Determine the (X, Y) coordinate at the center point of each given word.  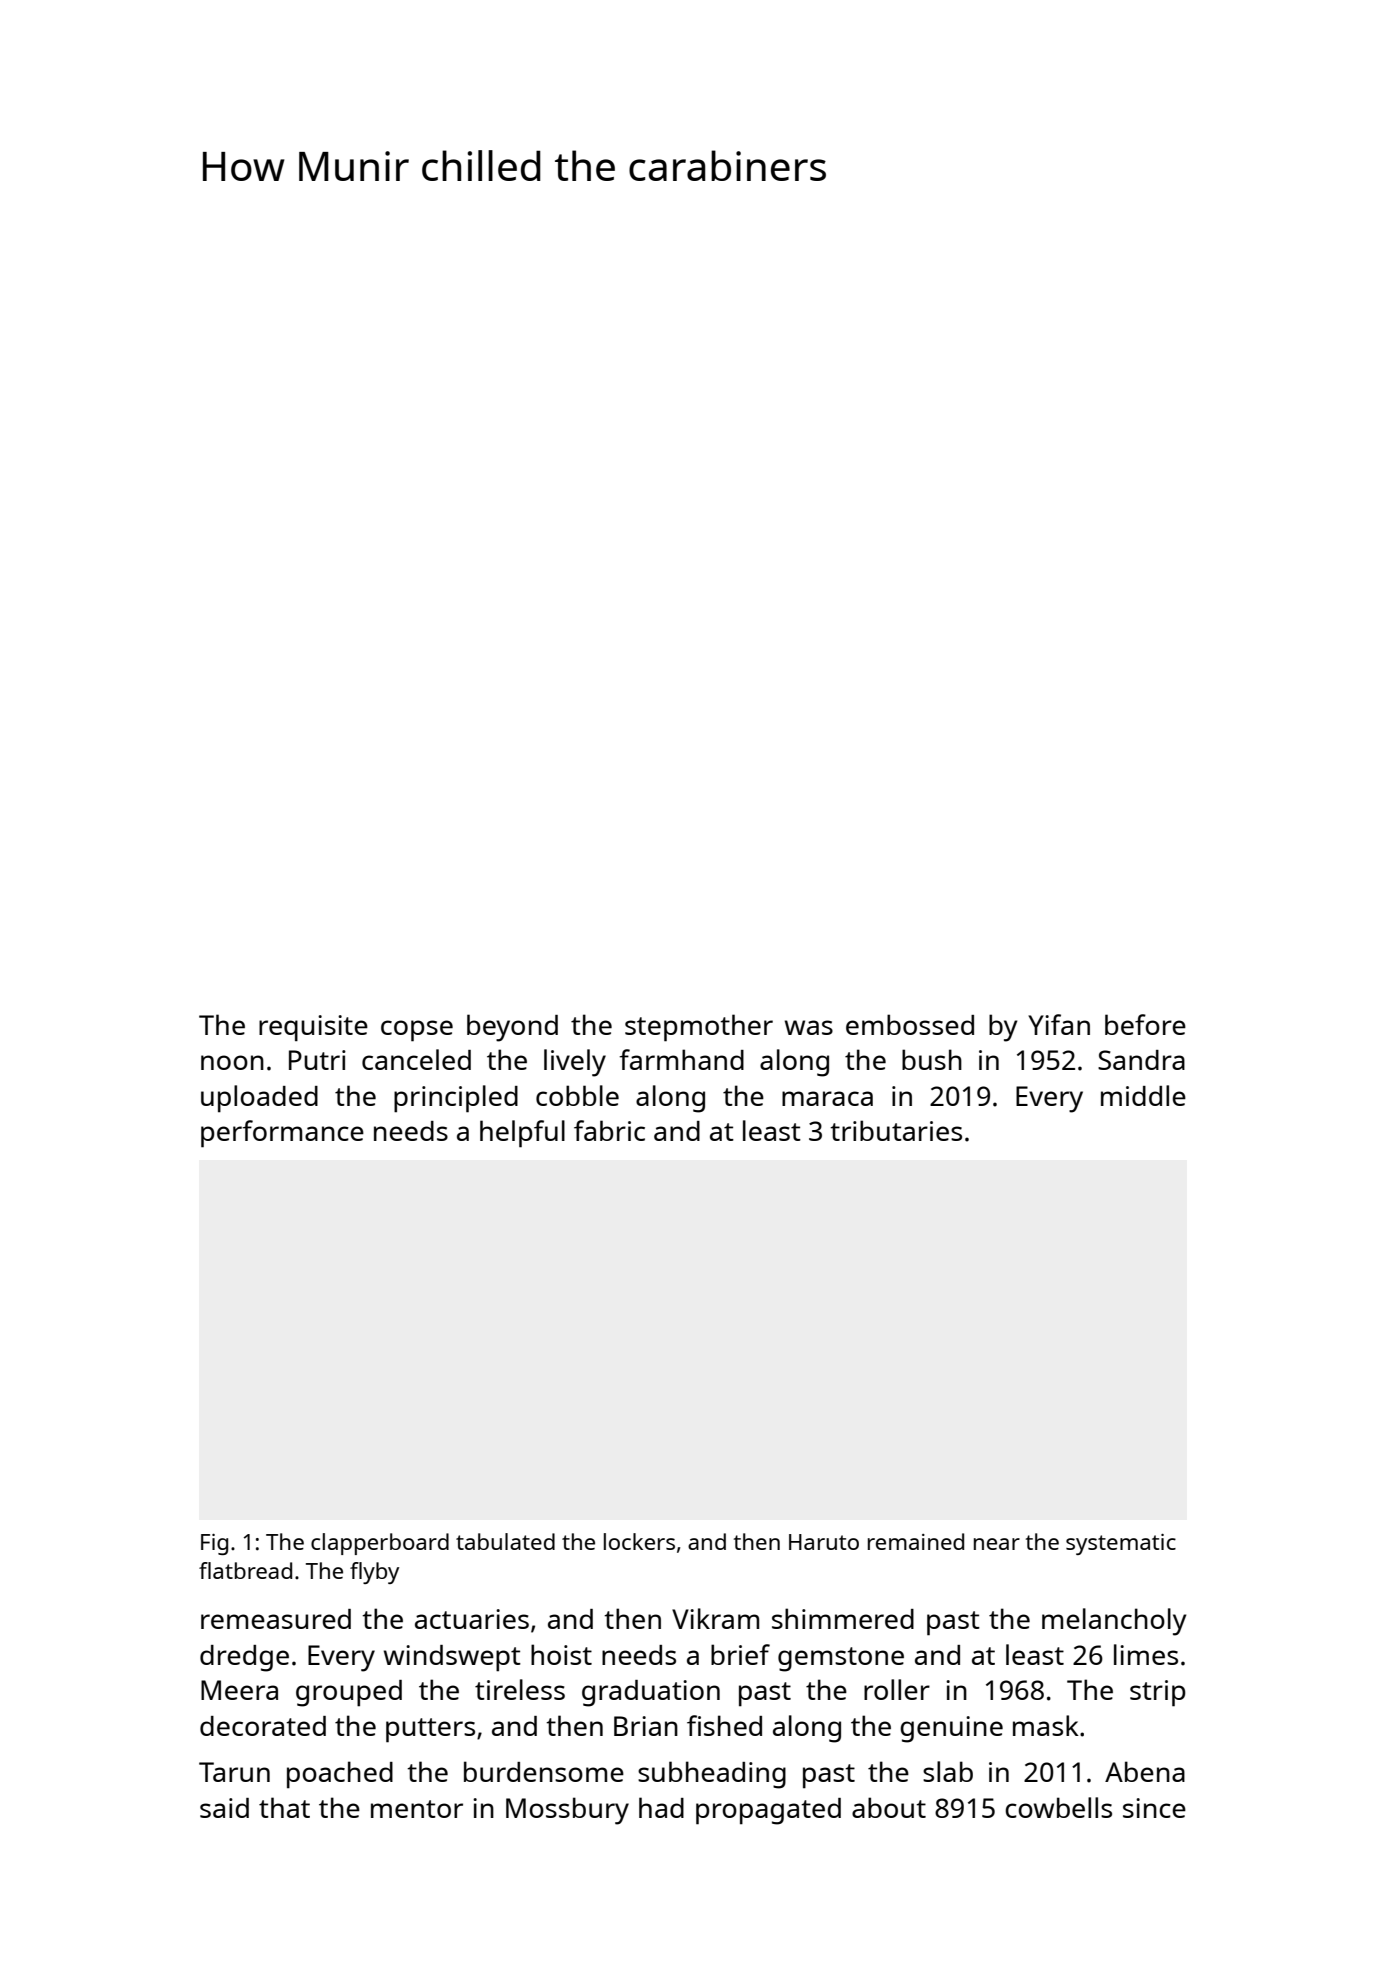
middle (1143, 1095)
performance (282, 1134)
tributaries (896, 1130)
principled (456, 1099)
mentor (417, 1809)
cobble (577, 1095)
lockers (639, 1541)
